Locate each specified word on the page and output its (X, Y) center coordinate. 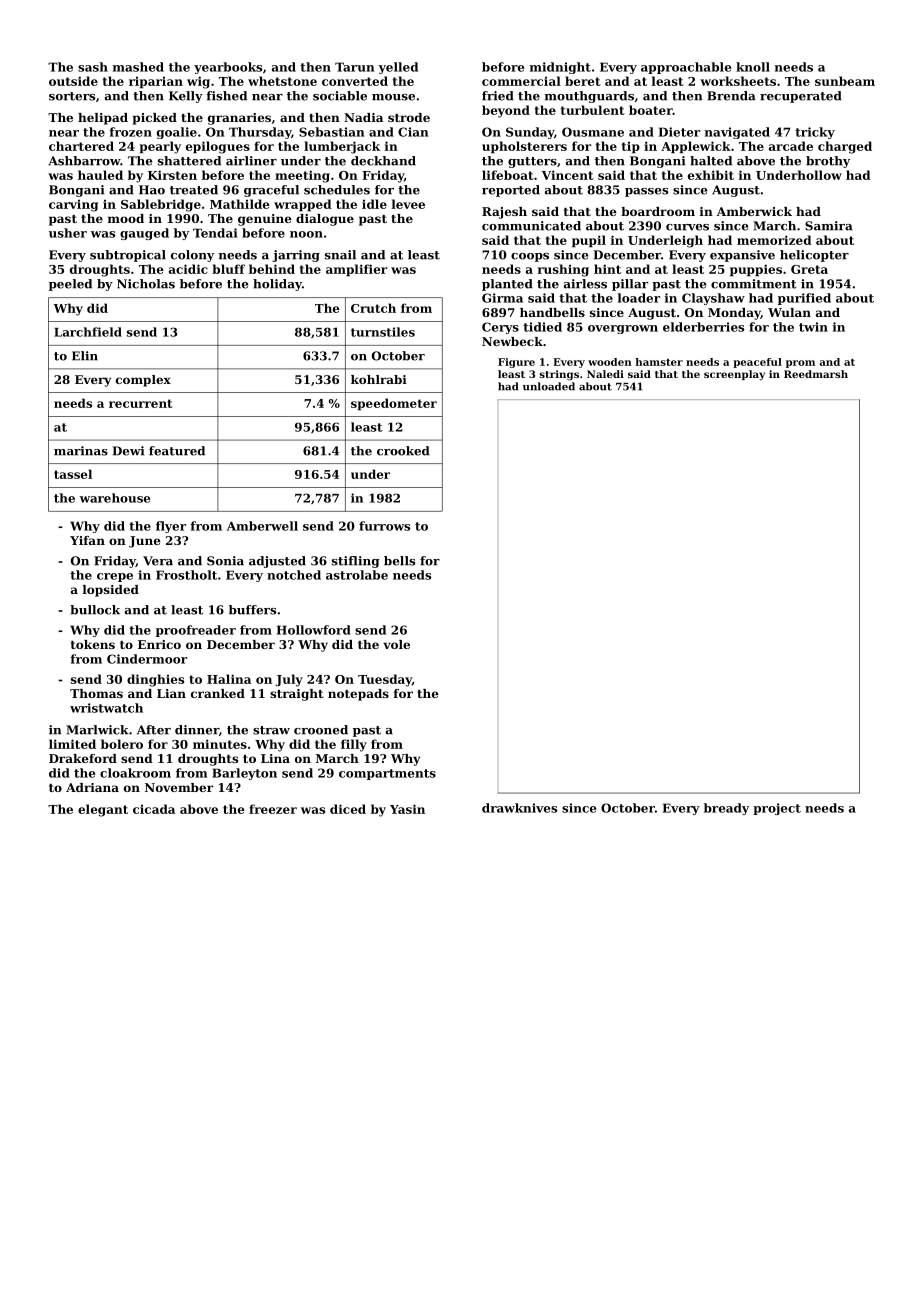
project (777, 809)
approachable (686, 68)
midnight (560, 68)
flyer (171, 527)
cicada (154, 809)
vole (396, 644)
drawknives (519, 808)
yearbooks (228, 68)
